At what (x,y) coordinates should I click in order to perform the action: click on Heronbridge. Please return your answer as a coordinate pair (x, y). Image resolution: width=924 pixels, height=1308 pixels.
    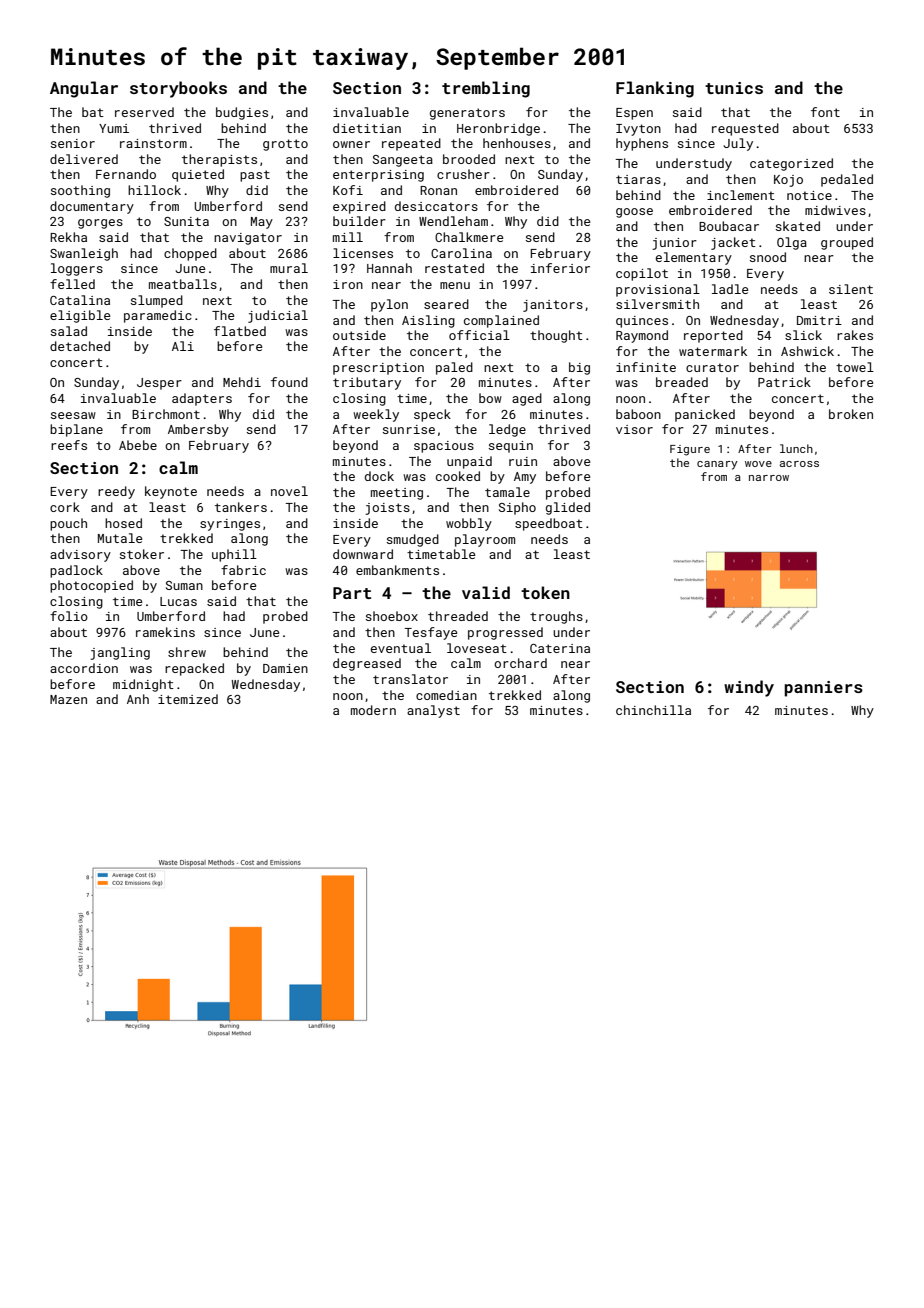
    Looking at the image, I should click on (498, 129).
